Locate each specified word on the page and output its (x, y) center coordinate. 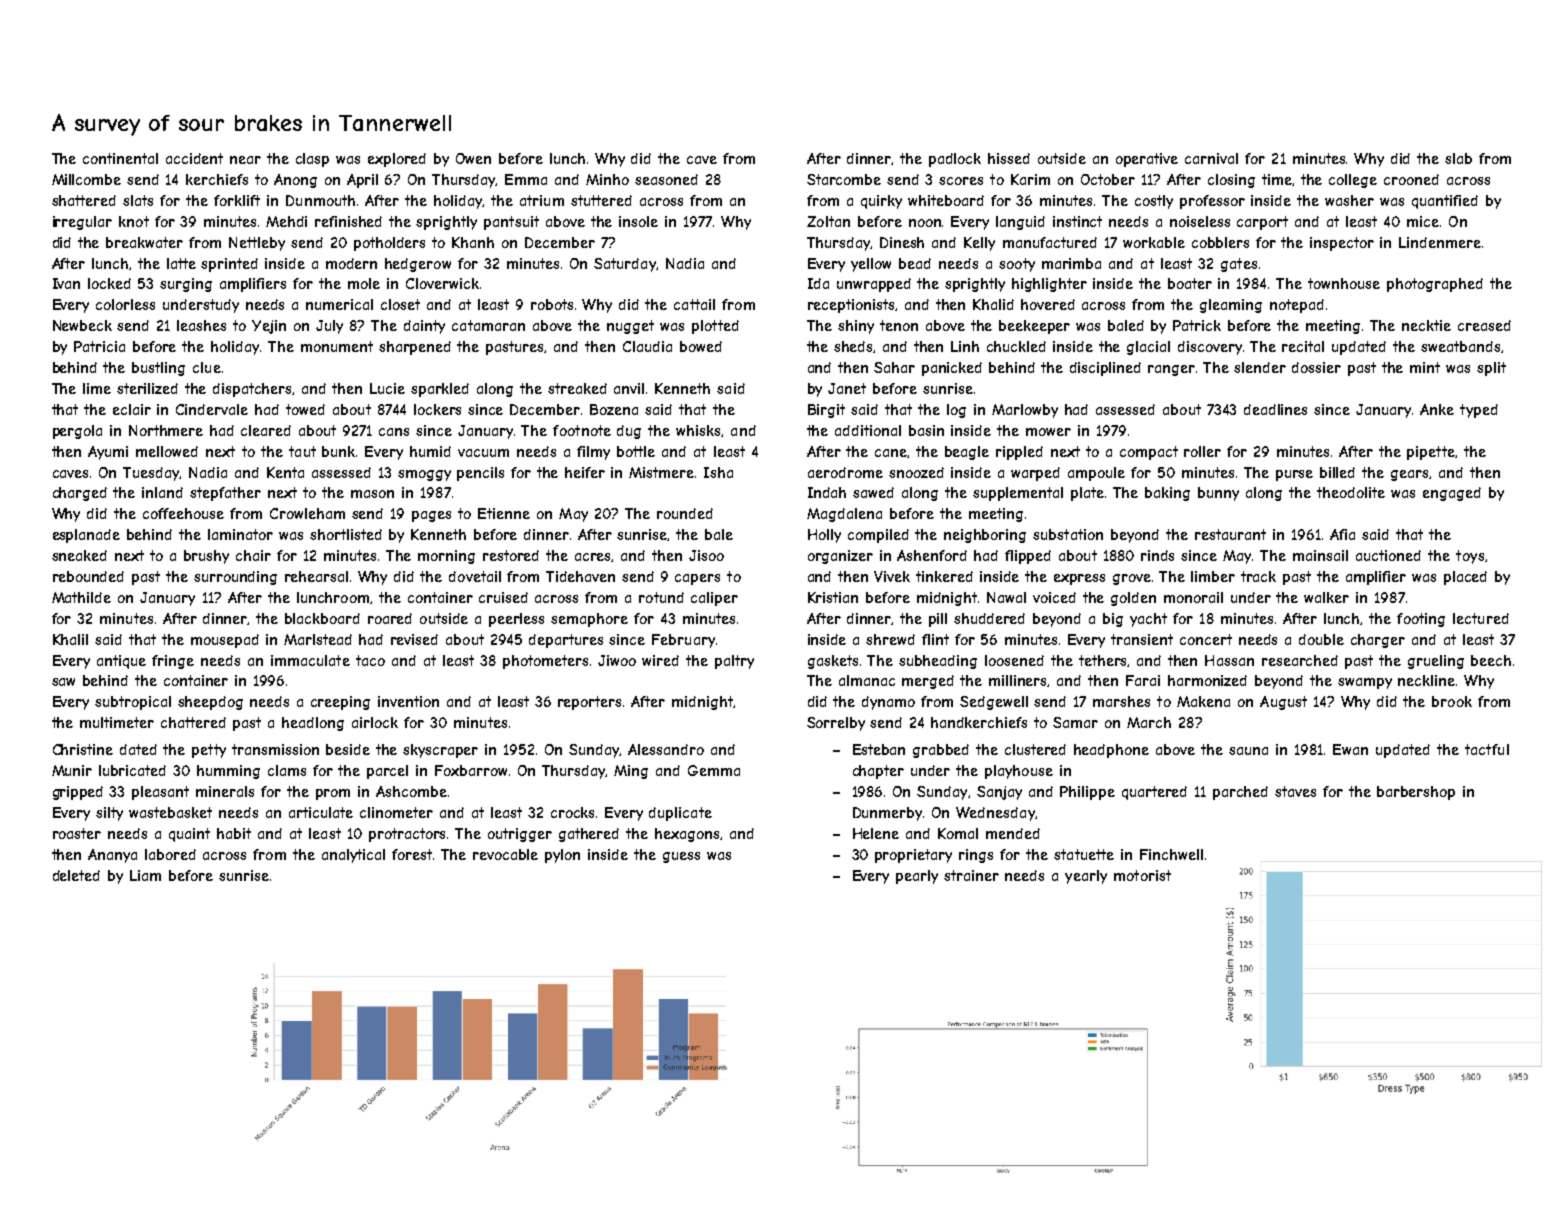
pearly (917, 877)
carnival (1211, 158)
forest (412, 854)
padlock (955, 160)
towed (305, 409)
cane (891, 453)
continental (120, 158)
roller (1202, 451)
